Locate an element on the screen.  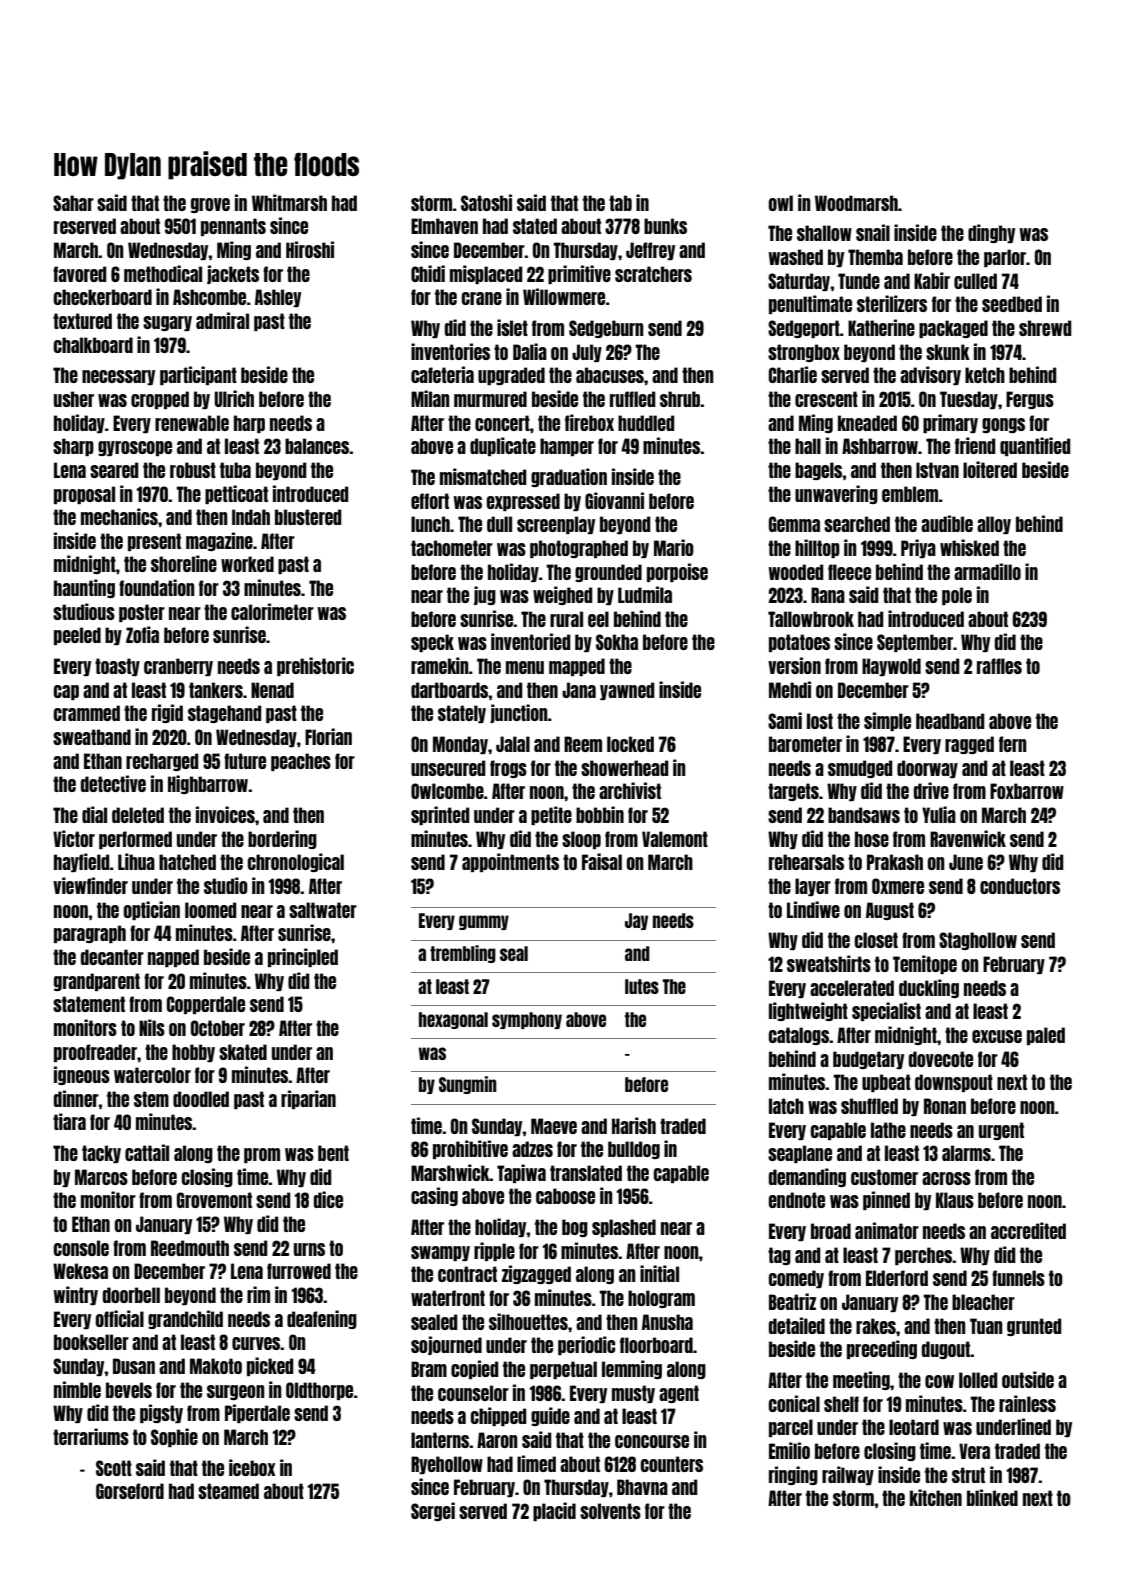
icebox is located at coordinates (252, 1467).
